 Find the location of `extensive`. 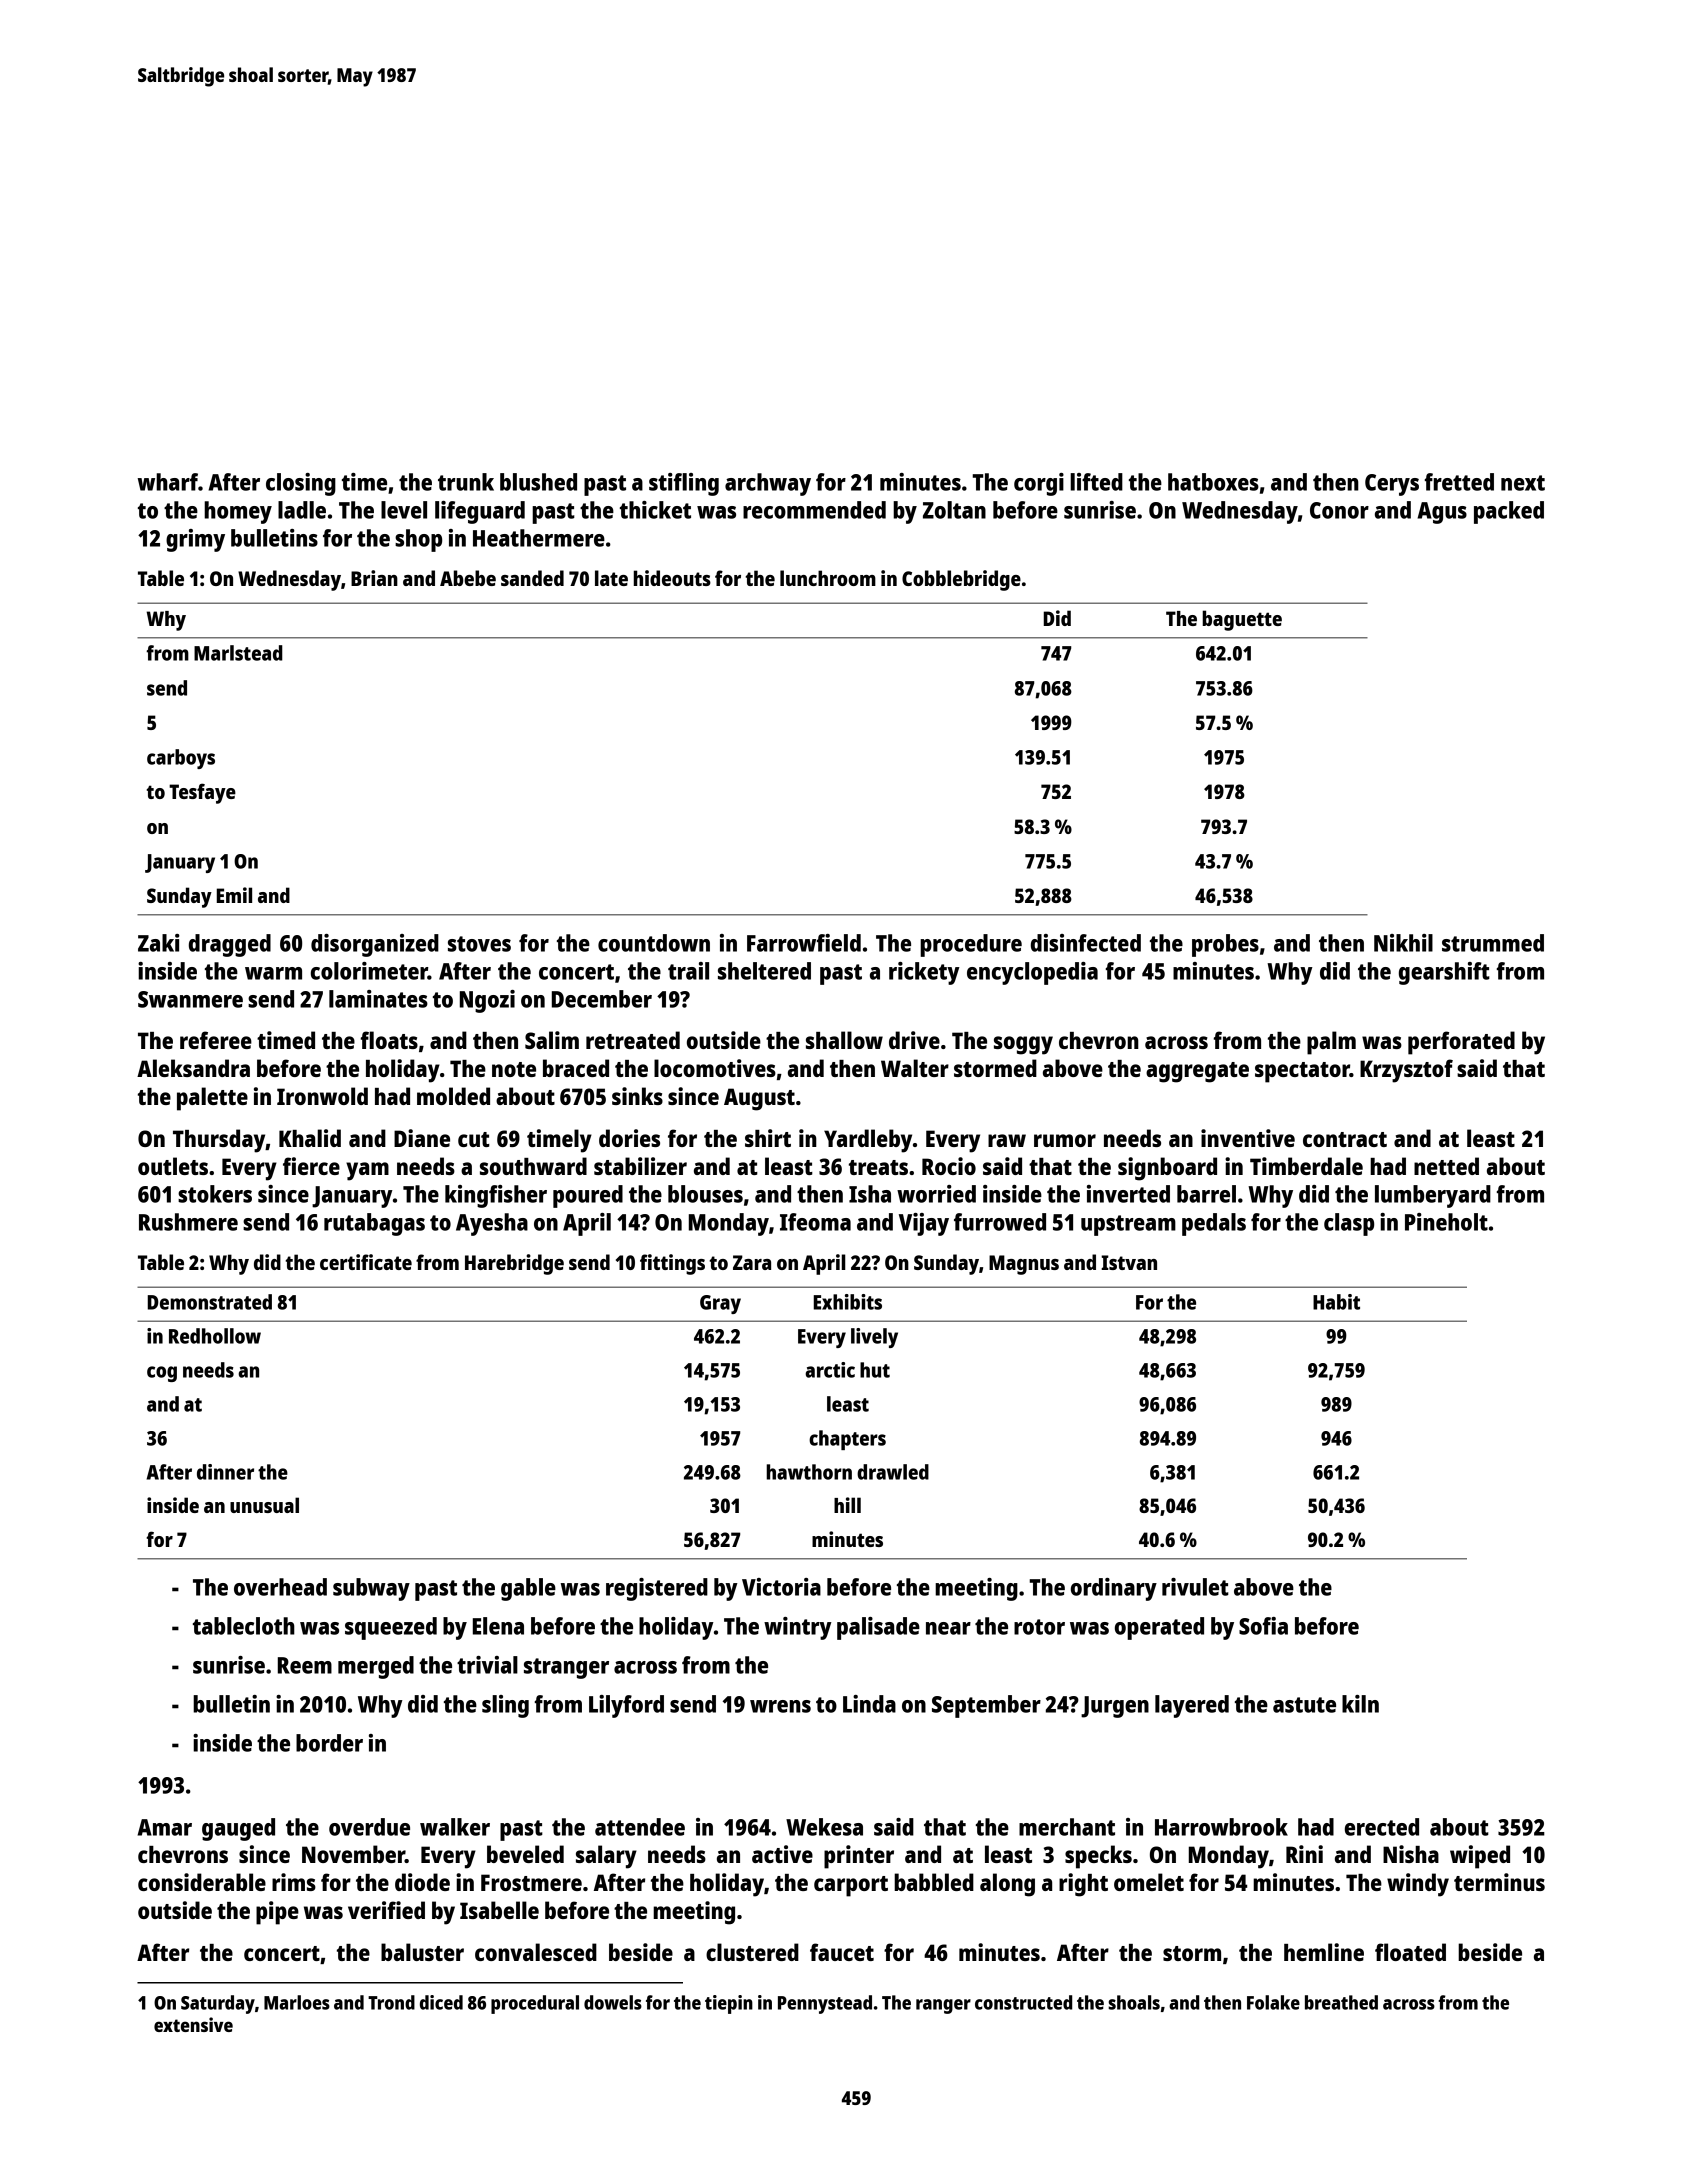

extensive is located at coordinates (193, 2024).
